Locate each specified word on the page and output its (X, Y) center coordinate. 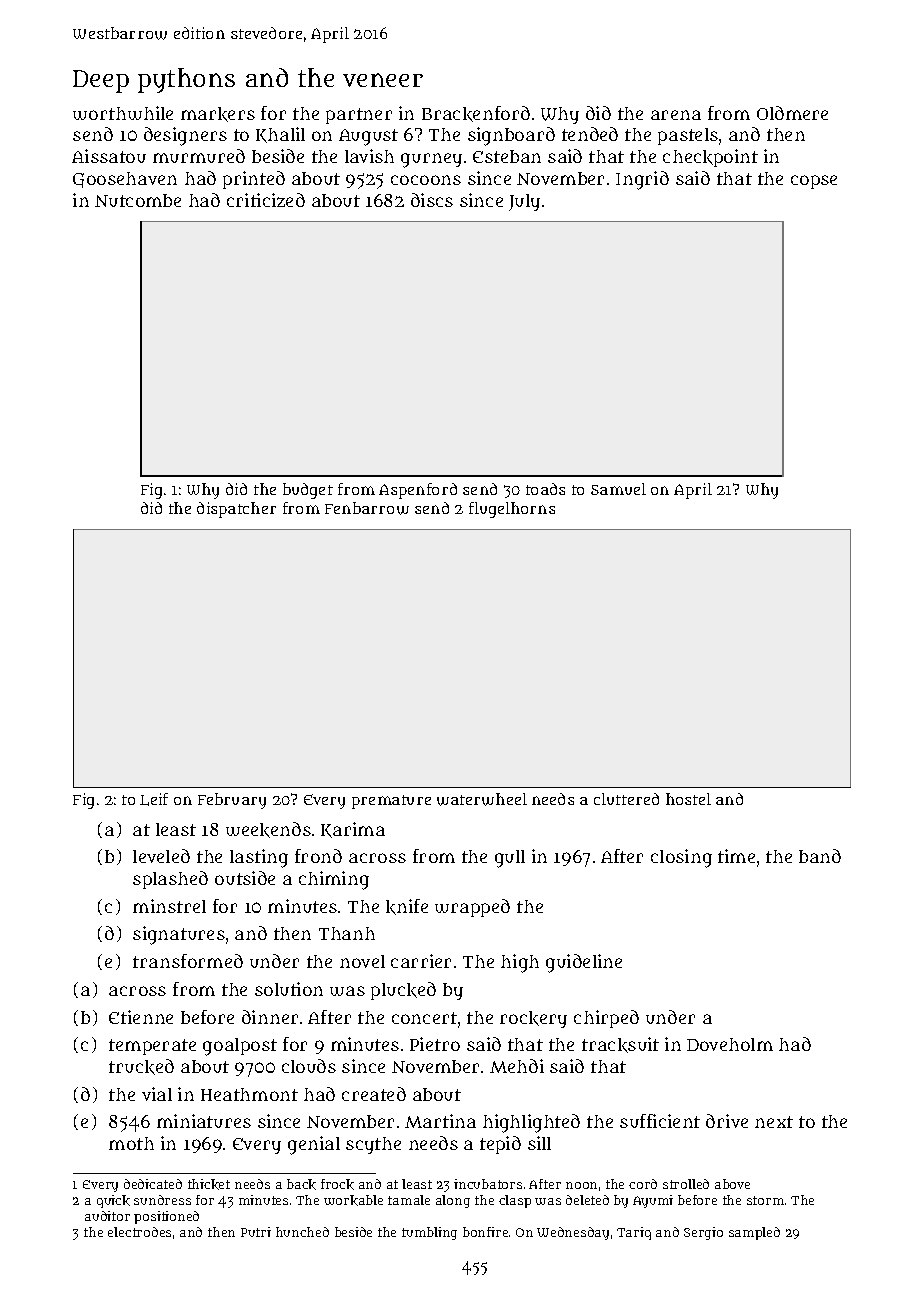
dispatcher (236, 510)
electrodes (139, 1232)
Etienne (141, 1017)
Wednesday (573, 1233)
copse (814, 182)
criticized (266, 200)
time (736, 856)
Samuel (618, 489)
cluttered (626, 799)
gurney (431, 160)
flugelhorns (512, 510)
